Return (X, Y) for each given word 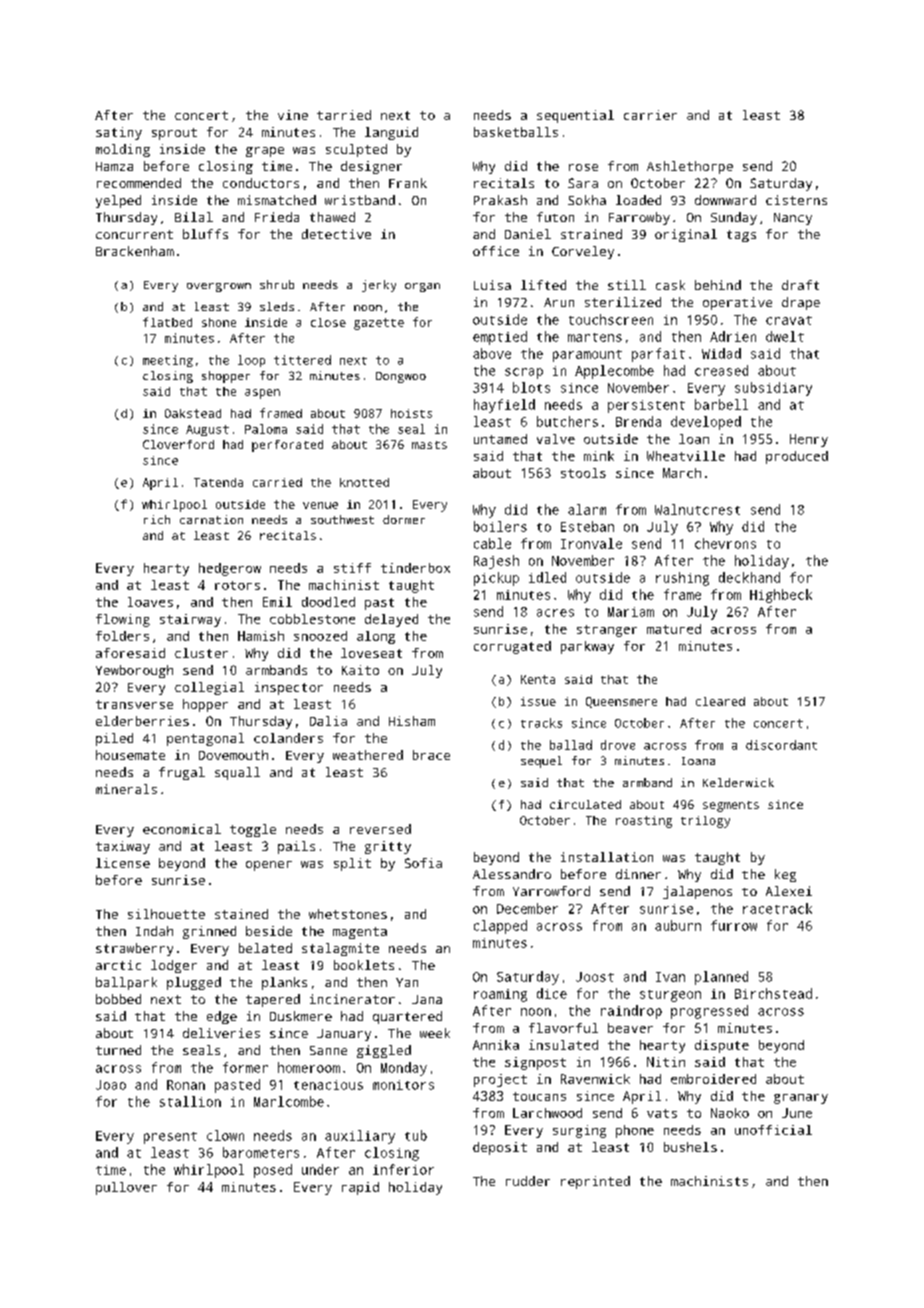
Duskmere (301, 1016)
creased (721, 370)
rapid (360, 1188)
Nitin (666, 1062)
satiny (119, 133)
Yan (407, 982)
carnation (211, 519)
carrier (650, 115)
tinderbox (415, 568)
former (245, 1067)
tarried (344, 115)
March (682, 473)
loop (251, 361)
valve (556, 439)
